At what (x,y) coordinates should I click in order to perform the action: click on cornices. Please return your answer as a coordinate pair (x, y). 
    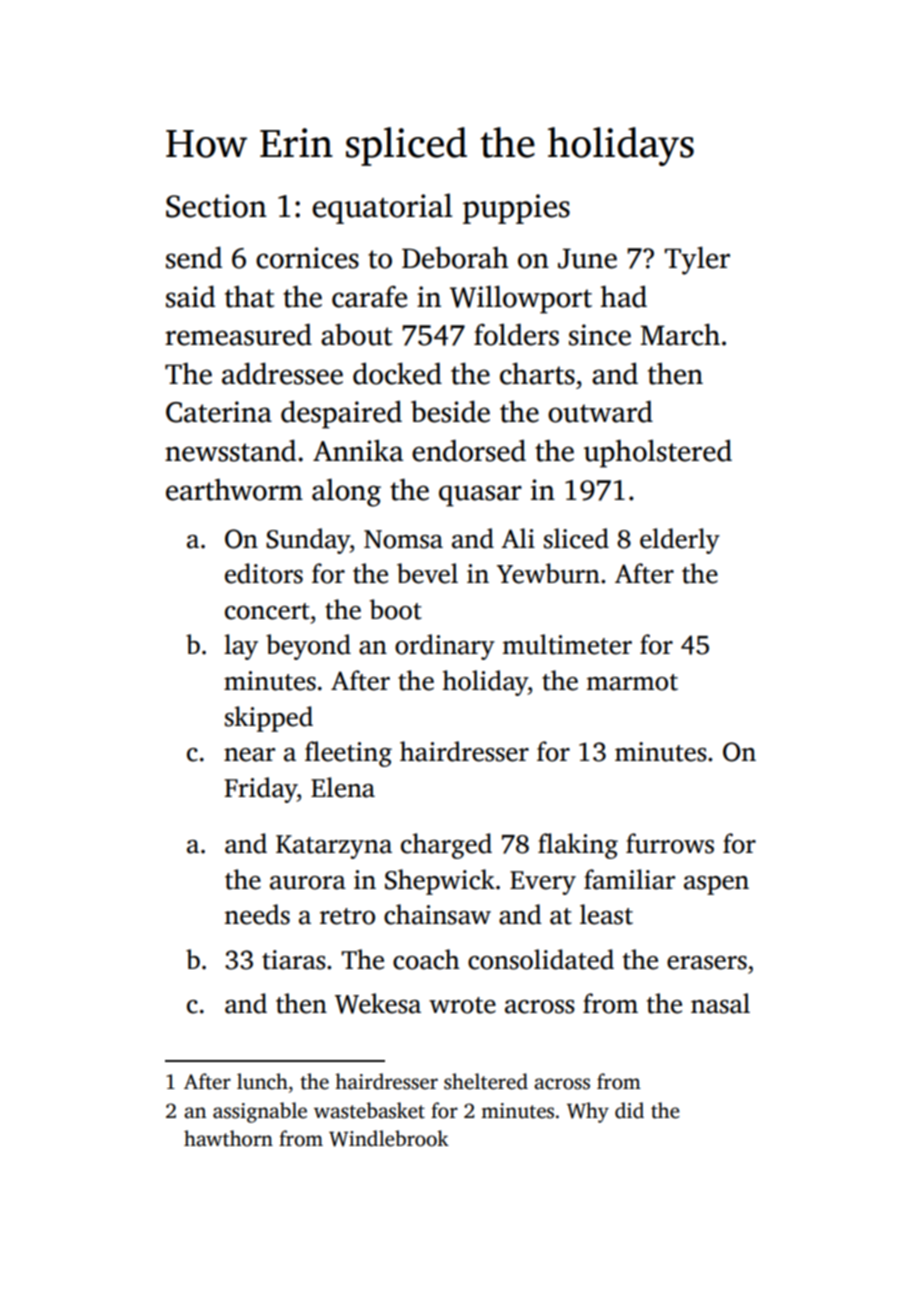
    Looking at the image, I should click on (307, 258).
